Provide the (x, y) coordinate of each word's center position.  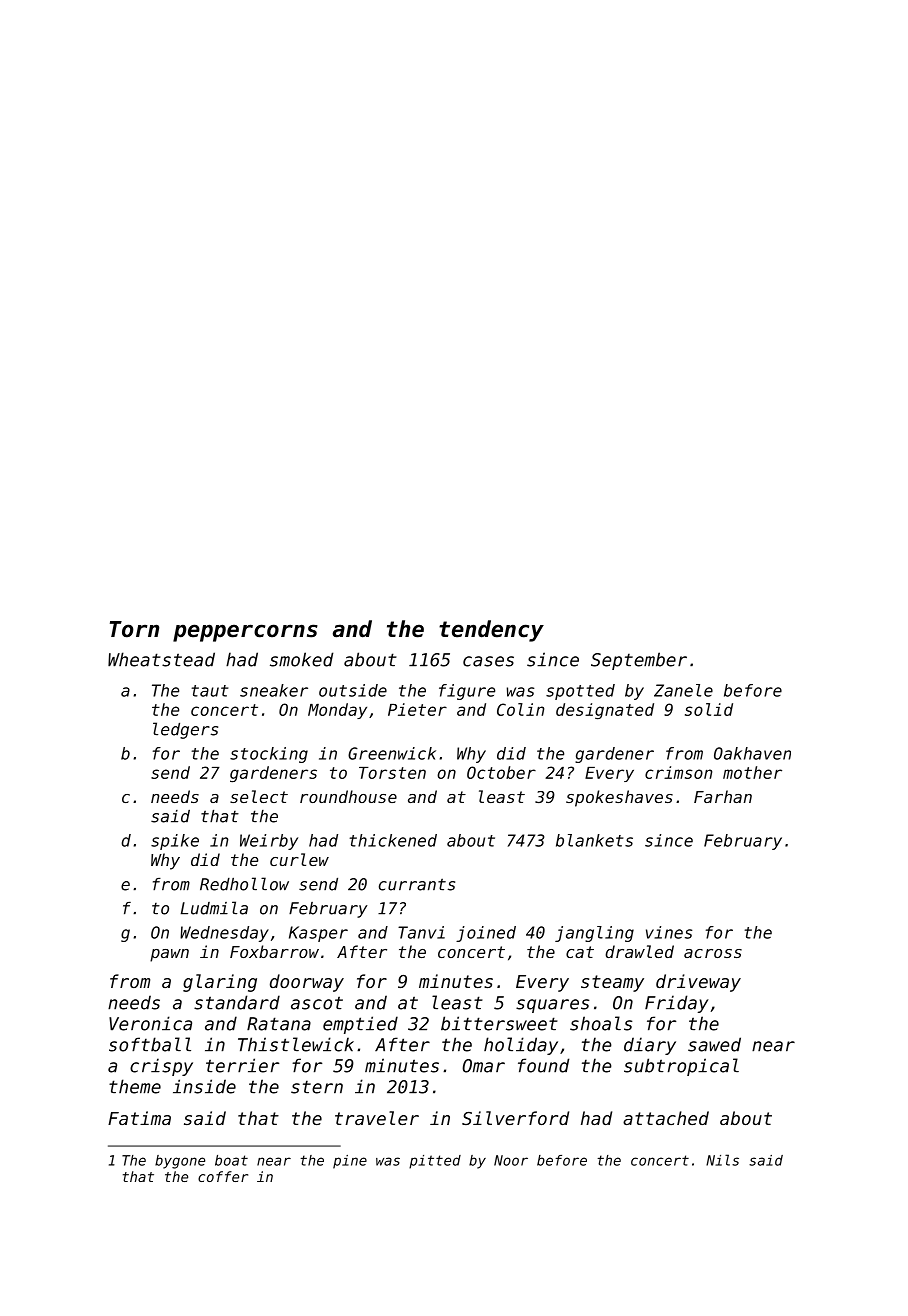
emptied (360, 1025)
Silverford (515, 1118)
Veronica (150, 1023)
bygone (180, 1162)
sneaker (274, 690)
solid (709, 709)
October (501, 772)
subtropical (681, 1067)
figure (467, 692)
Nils (722, 1160)
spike (175, 842)
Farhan (723, 796)
